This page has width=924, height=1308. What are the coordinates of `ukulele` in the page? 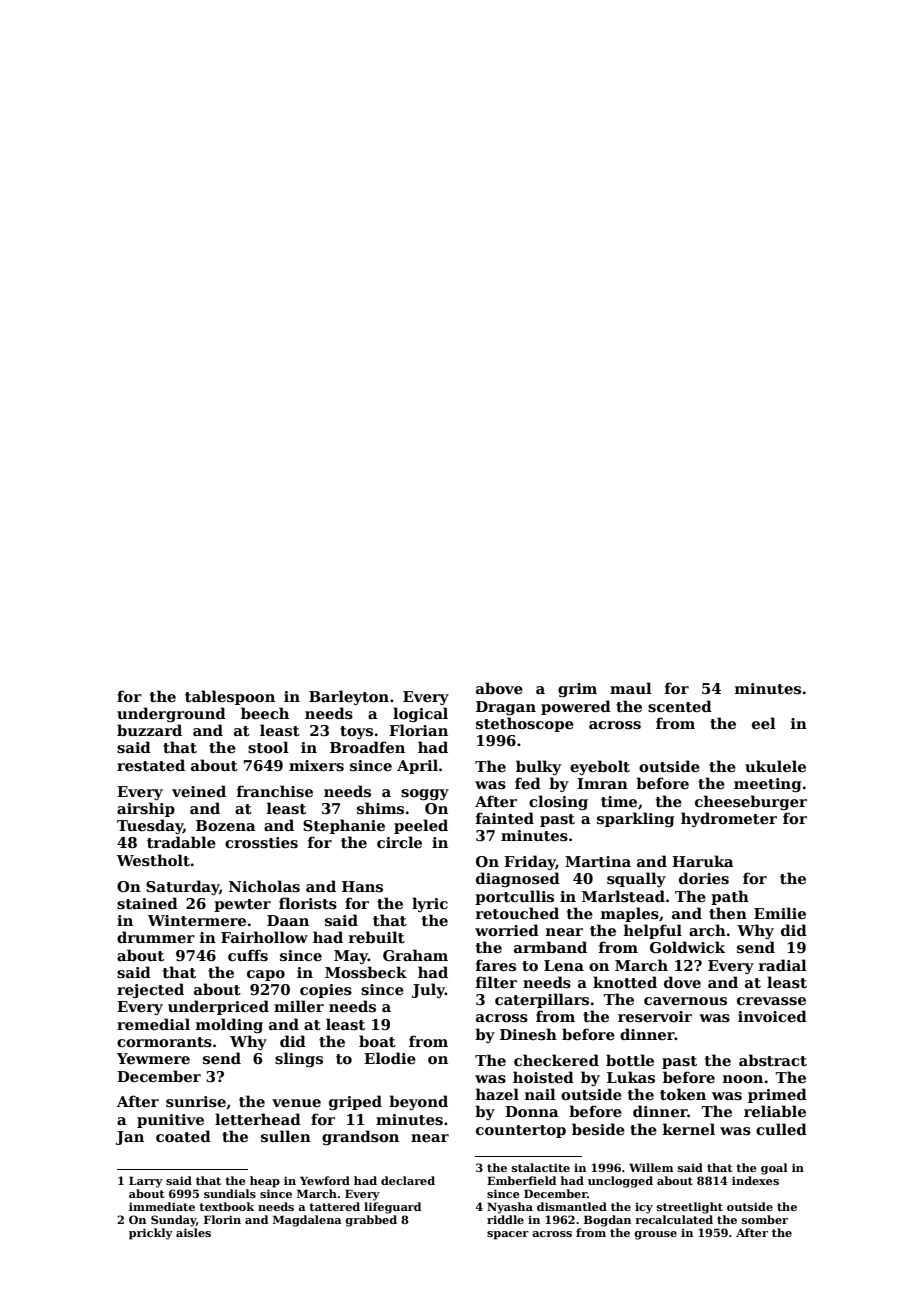 It's located at (775, 766).
